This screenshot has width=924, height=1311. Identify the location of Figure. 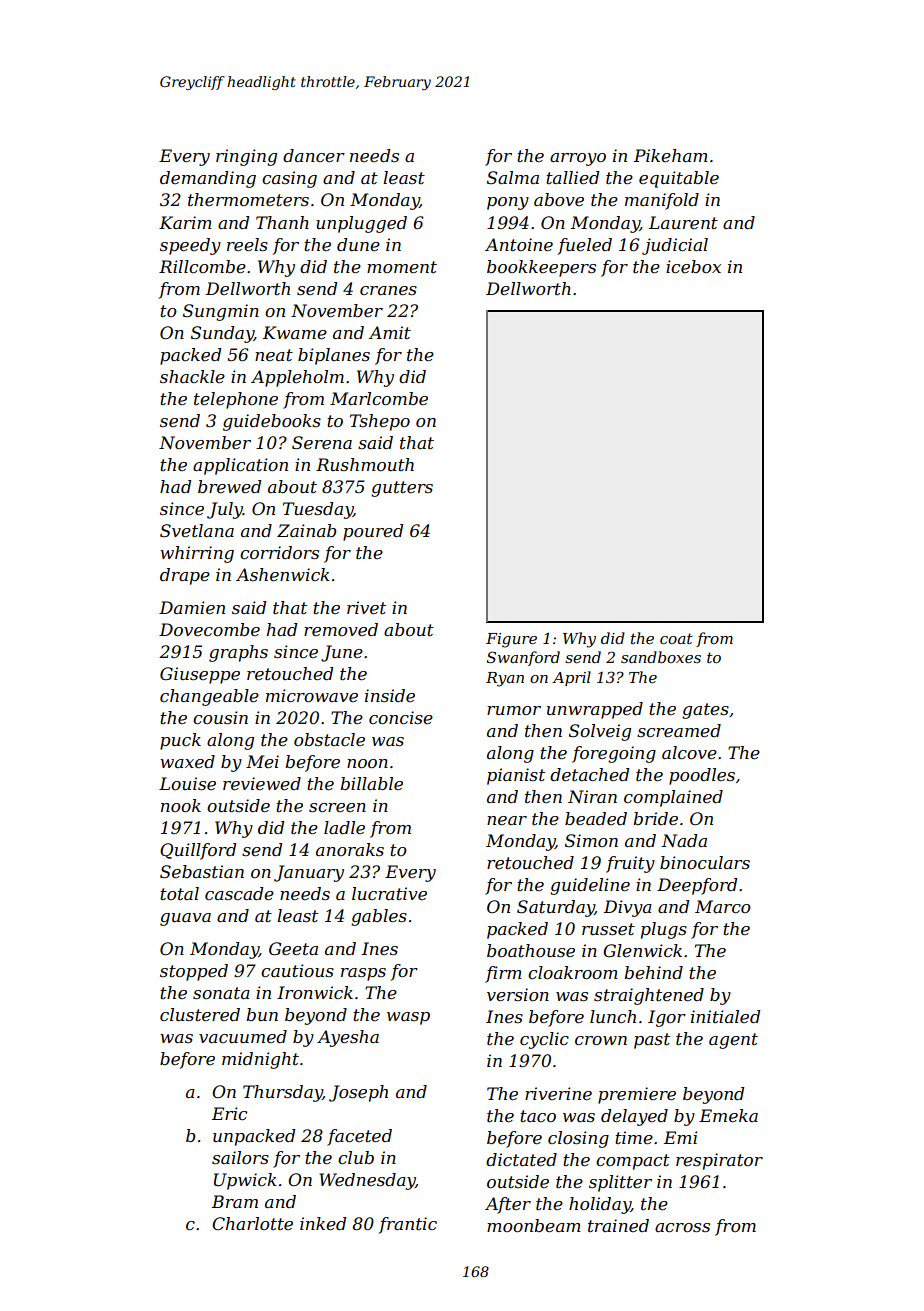
(511, 640).
